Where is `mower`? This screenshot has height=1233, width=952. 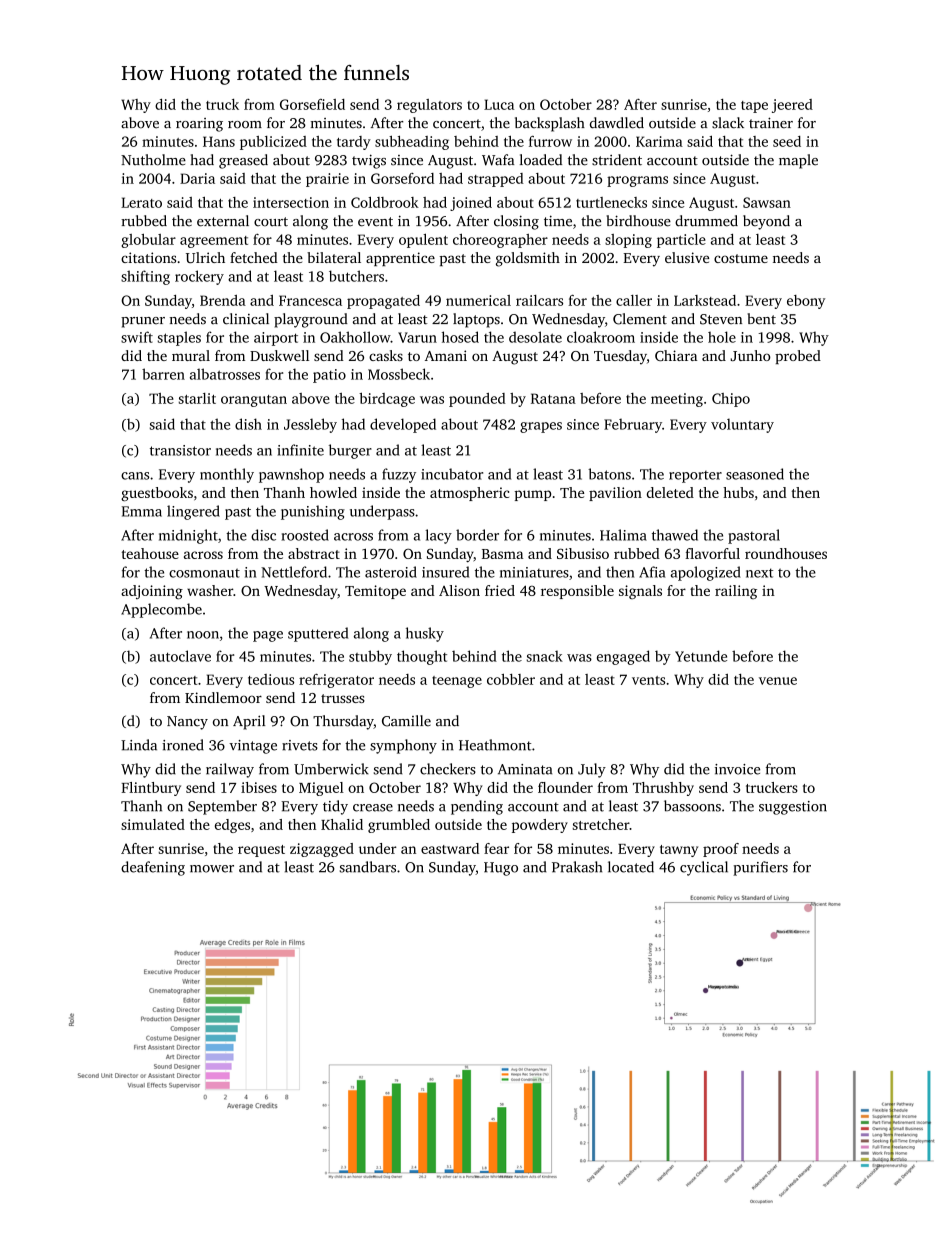
mower is located at coordinates (212, 869).
